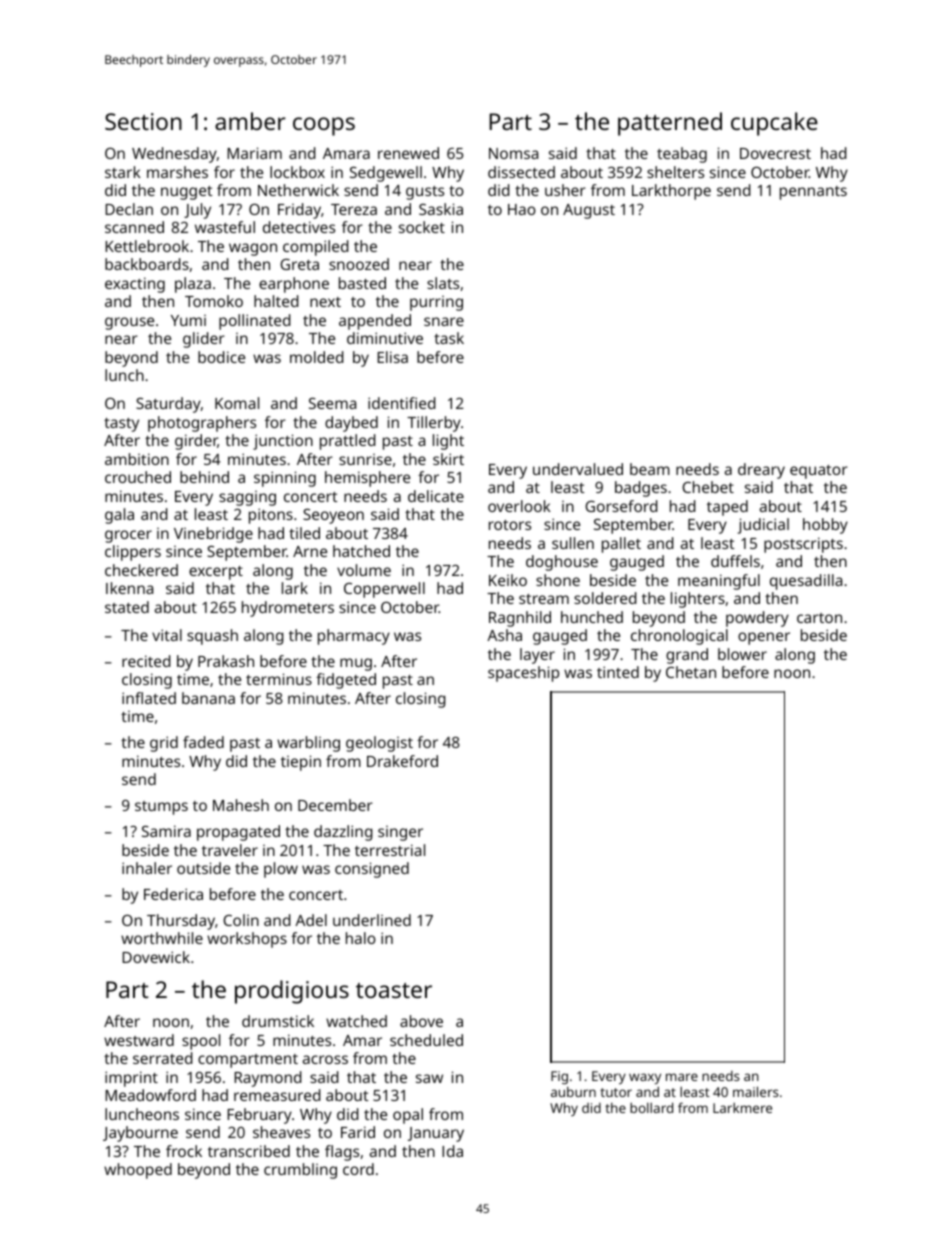  Describe the element at coordinates (254, 153) in the page. I see `Mariam` at that location.
